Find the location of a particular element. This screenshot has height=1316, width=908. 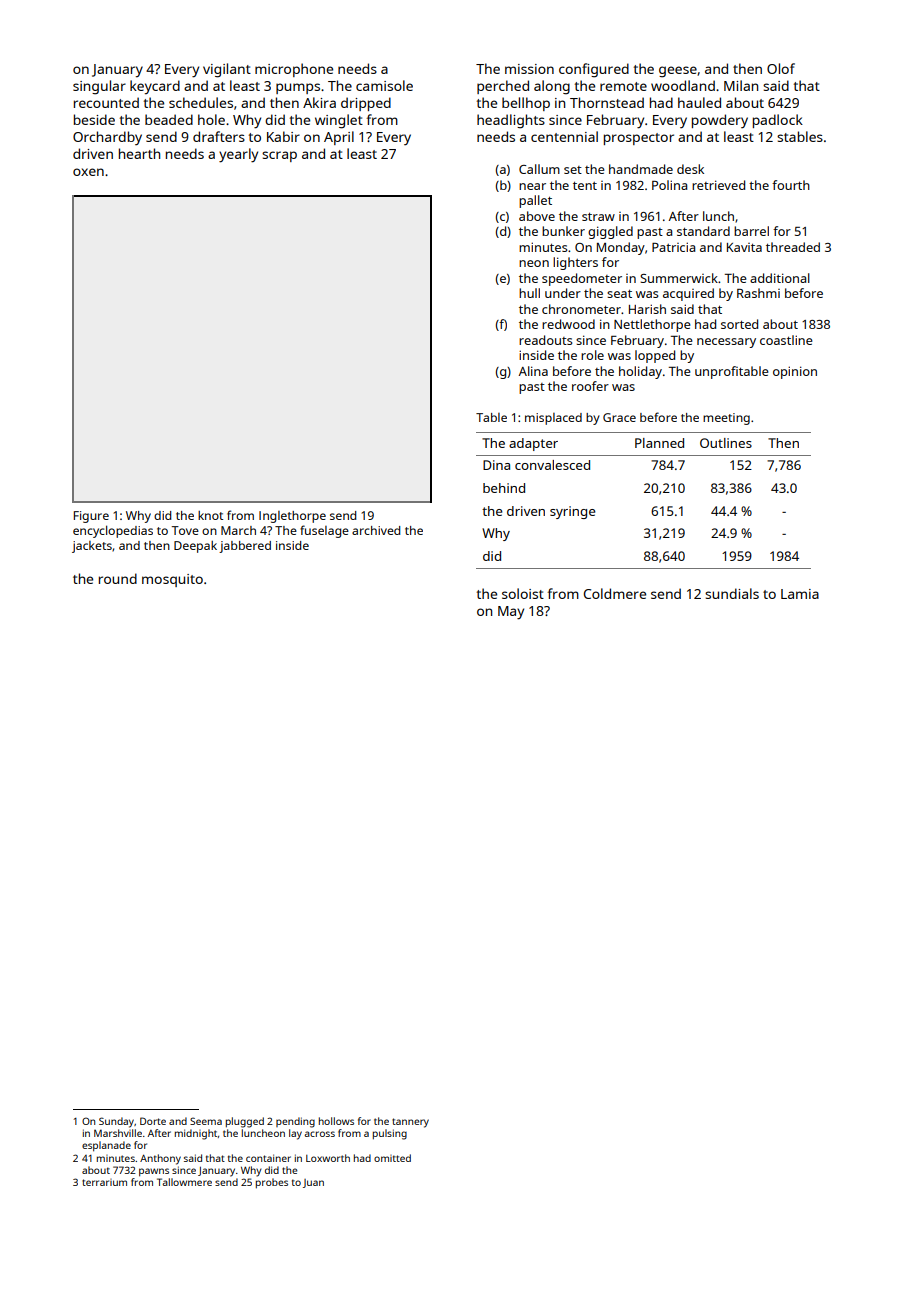

Deepak is located at coordinates (195, 547).
